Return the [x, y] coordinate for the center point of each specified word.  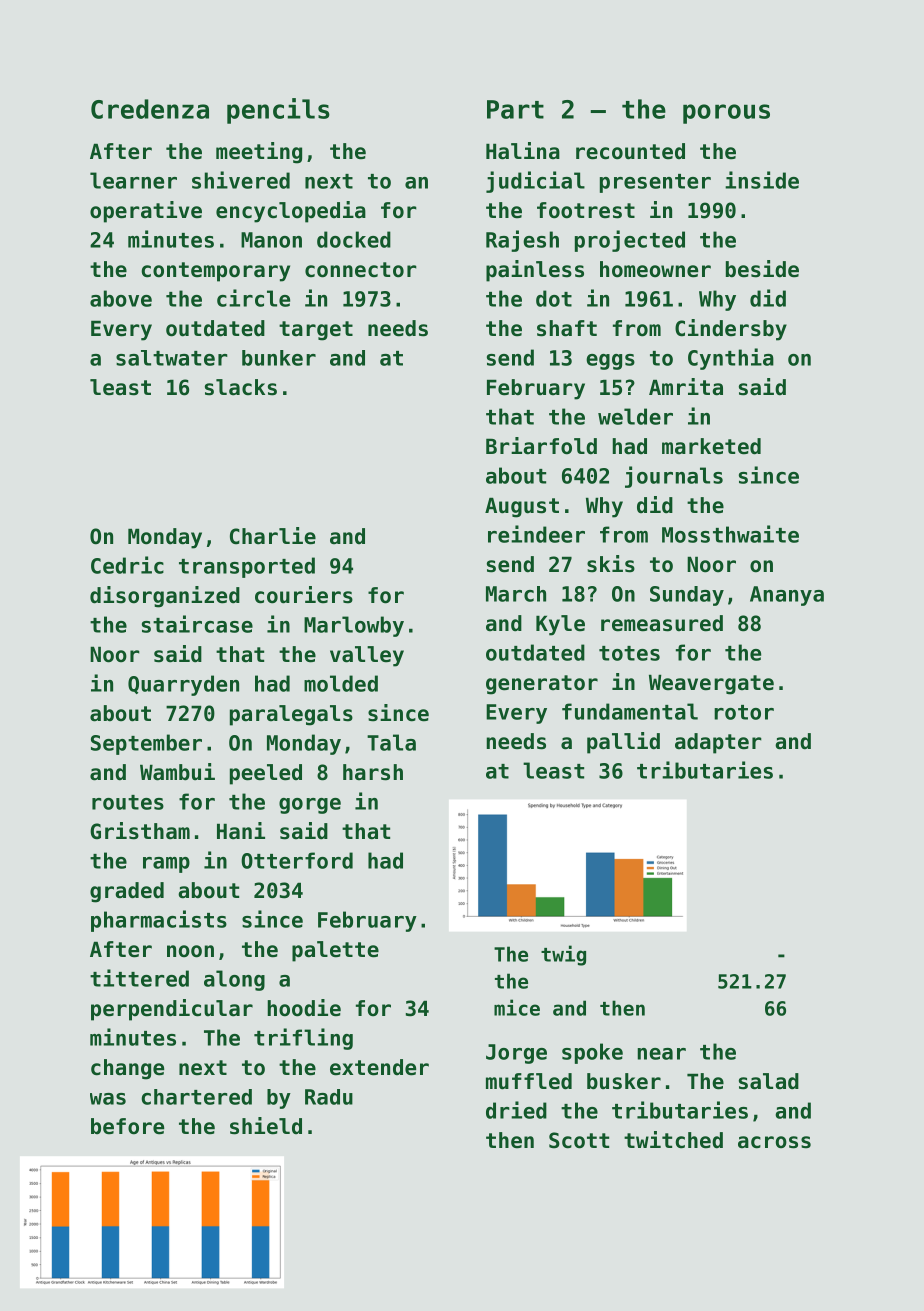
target [316, 331]
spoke [592, 1053]
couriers [304, 595]
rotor [744, 712]
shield [266, 1126]
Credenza [150, 109]
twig [563, 955]
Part [515, 109]
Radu [329, 1097]
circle [253, 298]
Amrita [686, 387]
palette [335, 951]
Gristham [140, 831]
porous [726, 114]
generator [542, 685]
